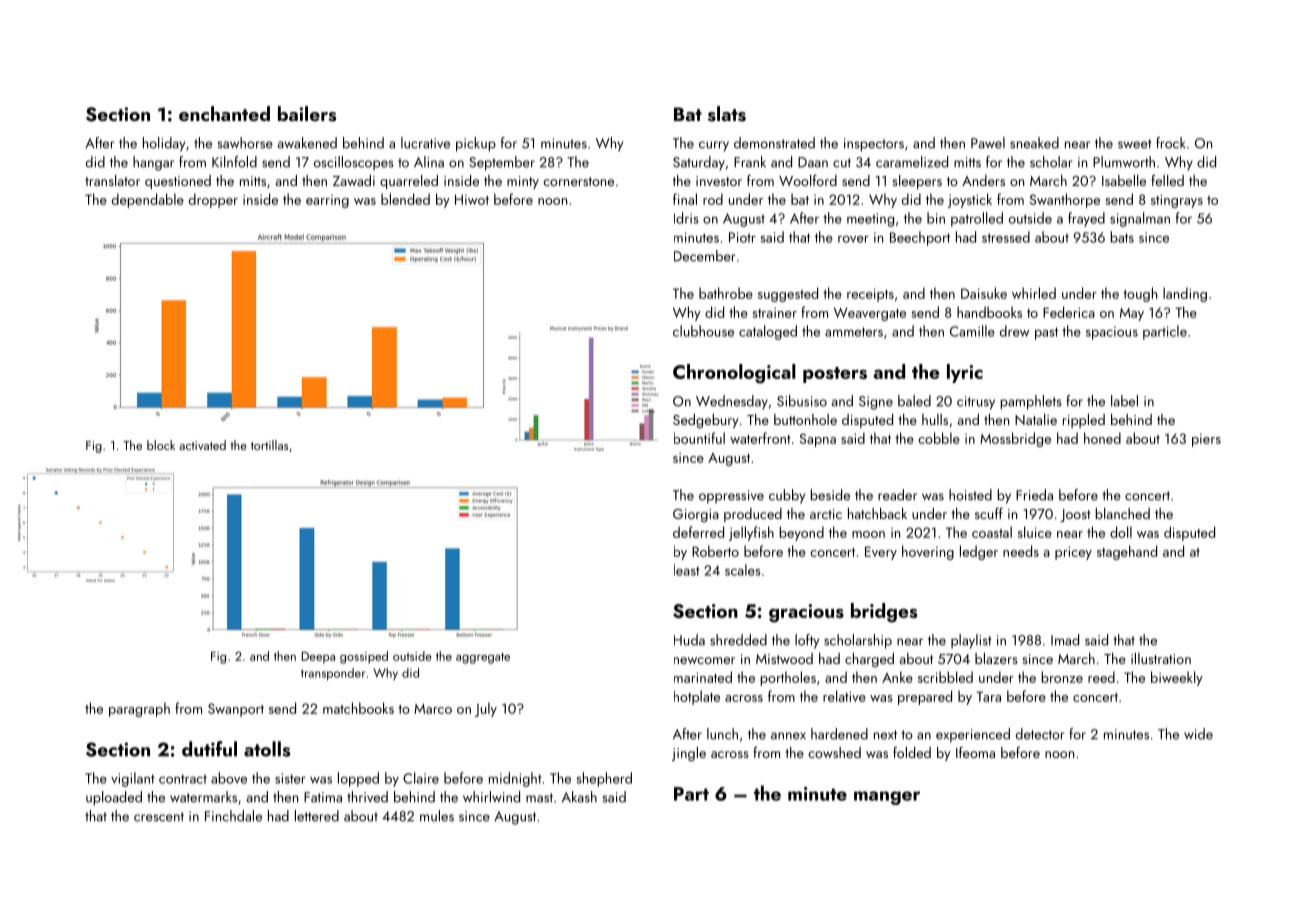 The width and height of the document is (1308, 924). What do you see at coordinates (835, 375) in the document?
I see `posters` at bounding box center [835, 375].
